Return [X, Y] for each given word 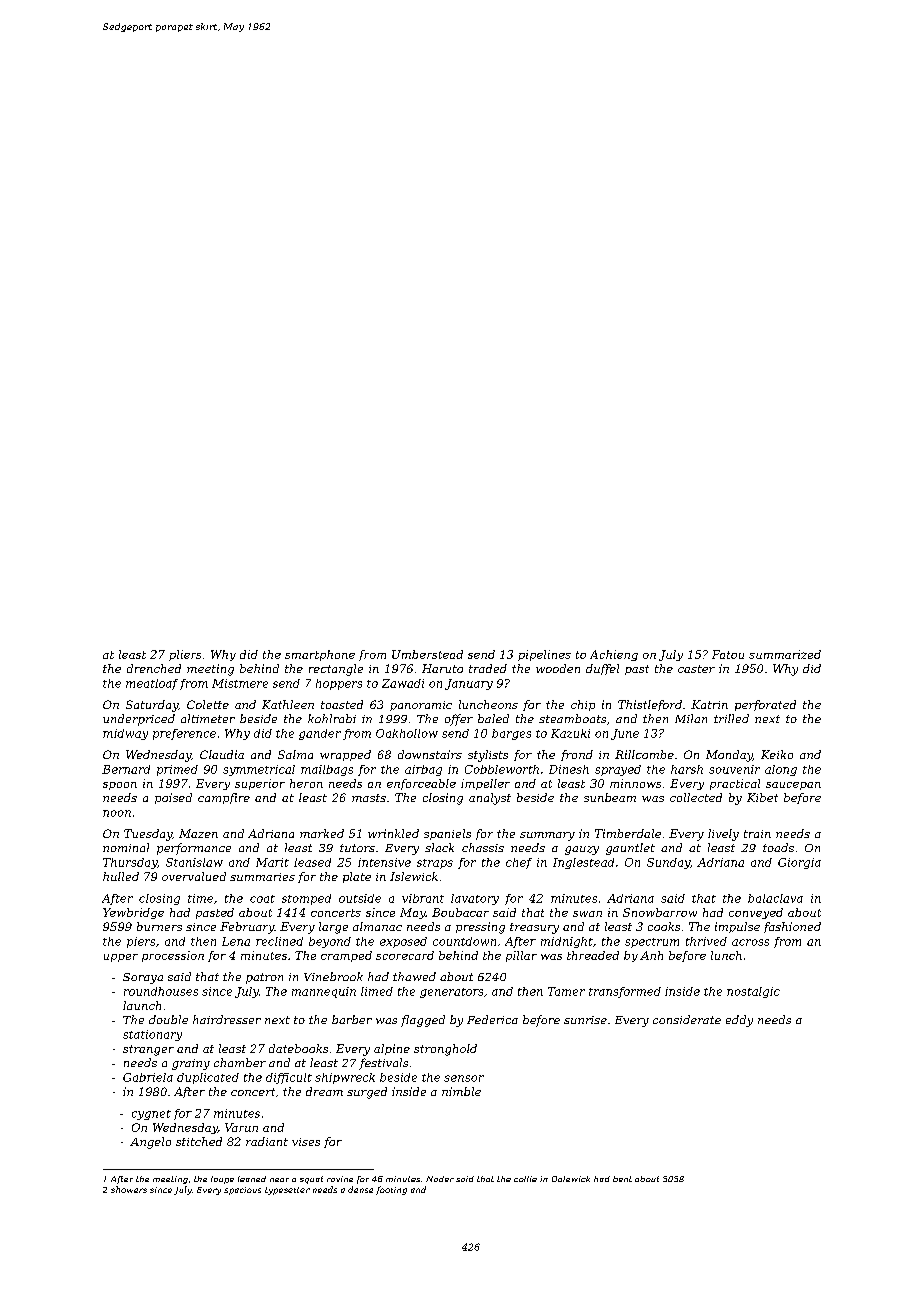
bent [622, 1179]
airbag [423, 770]
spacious [242, 1191]
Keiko [777, 754]
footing [391, 1190]
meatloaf [152, 684]
